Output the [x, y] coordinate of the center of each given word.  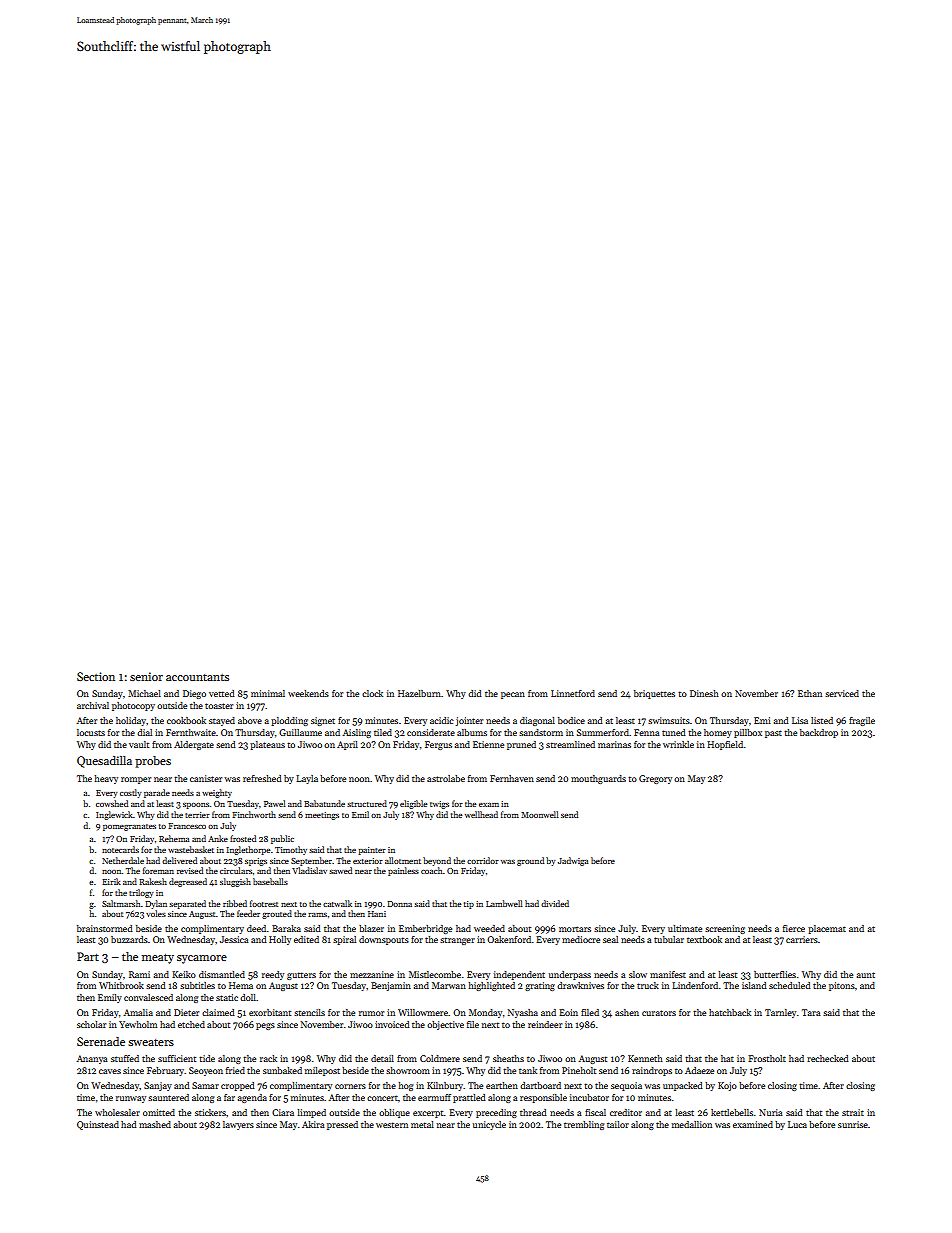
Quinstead [98, 1125]
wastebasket [191, 849]
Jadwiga [573, 861]
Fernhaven [512, 778]
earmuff [434, 1097]
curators [659, 1013]
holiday [131, 721]
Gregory [655, 779]
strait [853, 1112]
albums [472, 732]
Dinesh [704, 693]
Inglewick [114, 815]
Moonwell [540, 814]
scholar [91, 1024]
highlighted [492, 986]
